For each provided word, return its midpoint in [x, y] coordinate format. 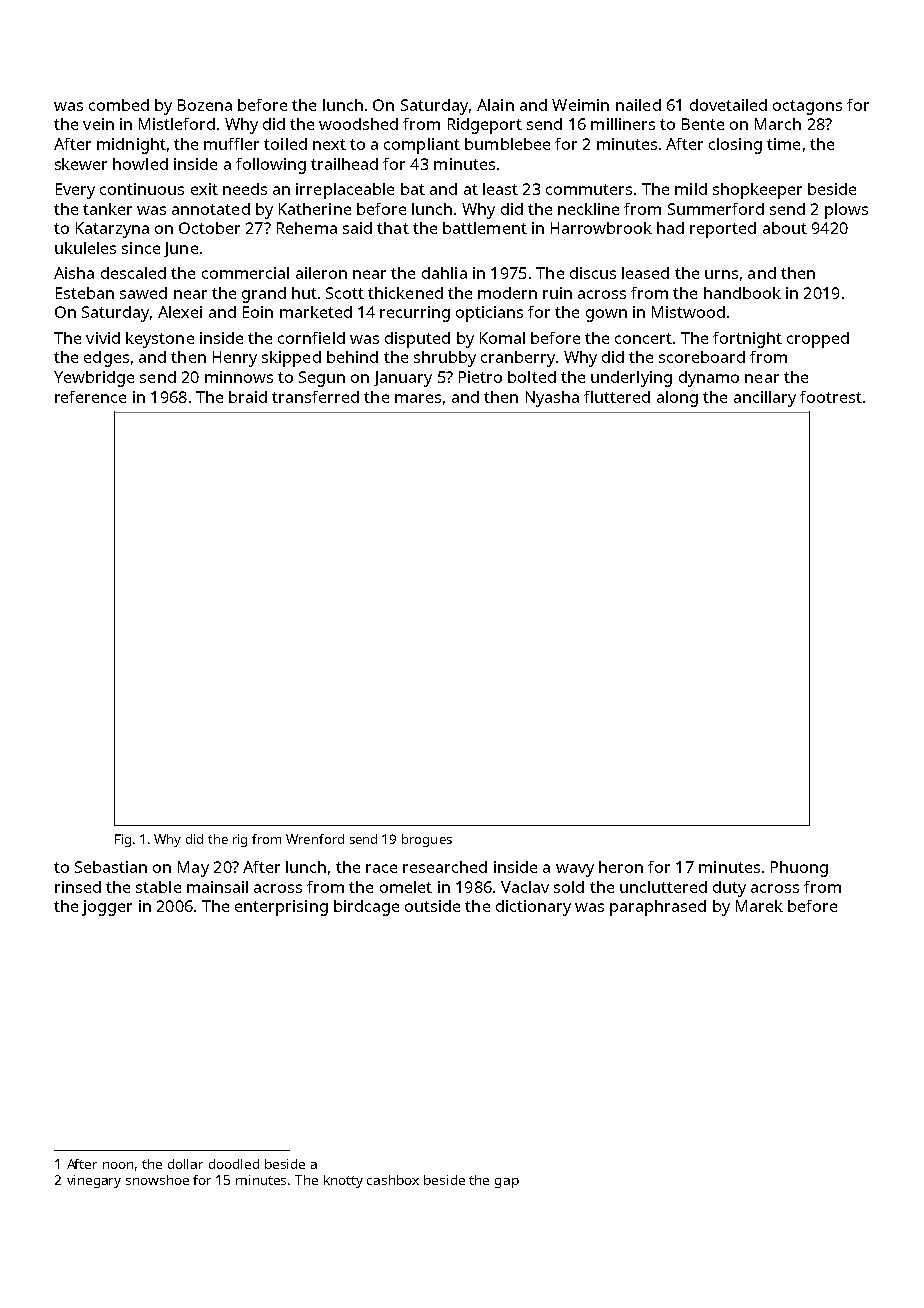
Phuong [799, 869]
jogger [107, 908]
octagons [807, 107]
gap [507, 1183]
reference [90, 397]
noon [118, 1165]
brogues [427, 840]
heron [621, 867]
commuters [589, 189]
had [670, 228]
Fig [123, 840]
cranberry [518, 359]
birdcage [366, 908]
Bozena [205, 105]
